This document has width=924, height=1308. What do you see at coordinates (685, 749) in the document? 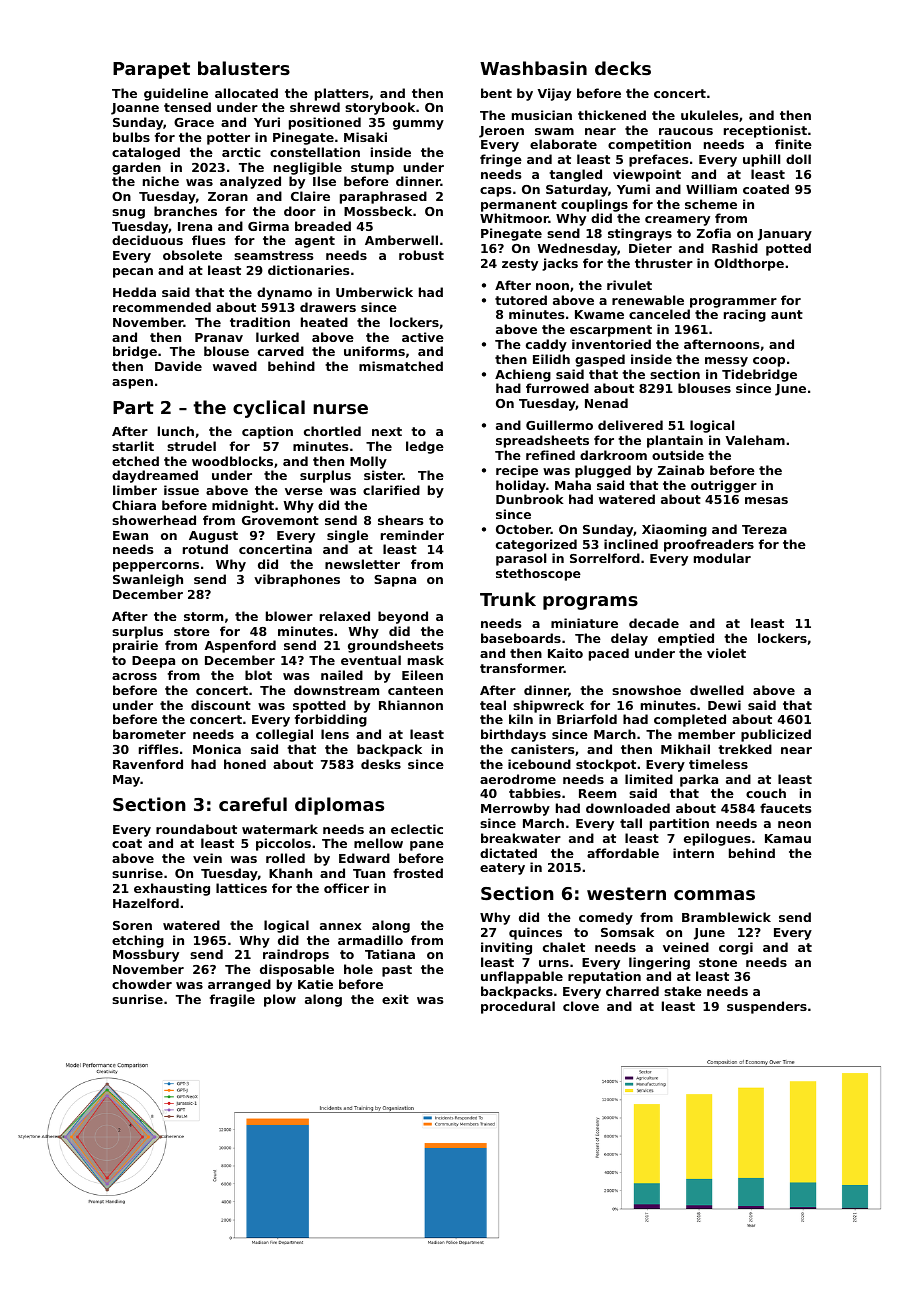
I see `Mikhail` at bounding box center [685, 749].
